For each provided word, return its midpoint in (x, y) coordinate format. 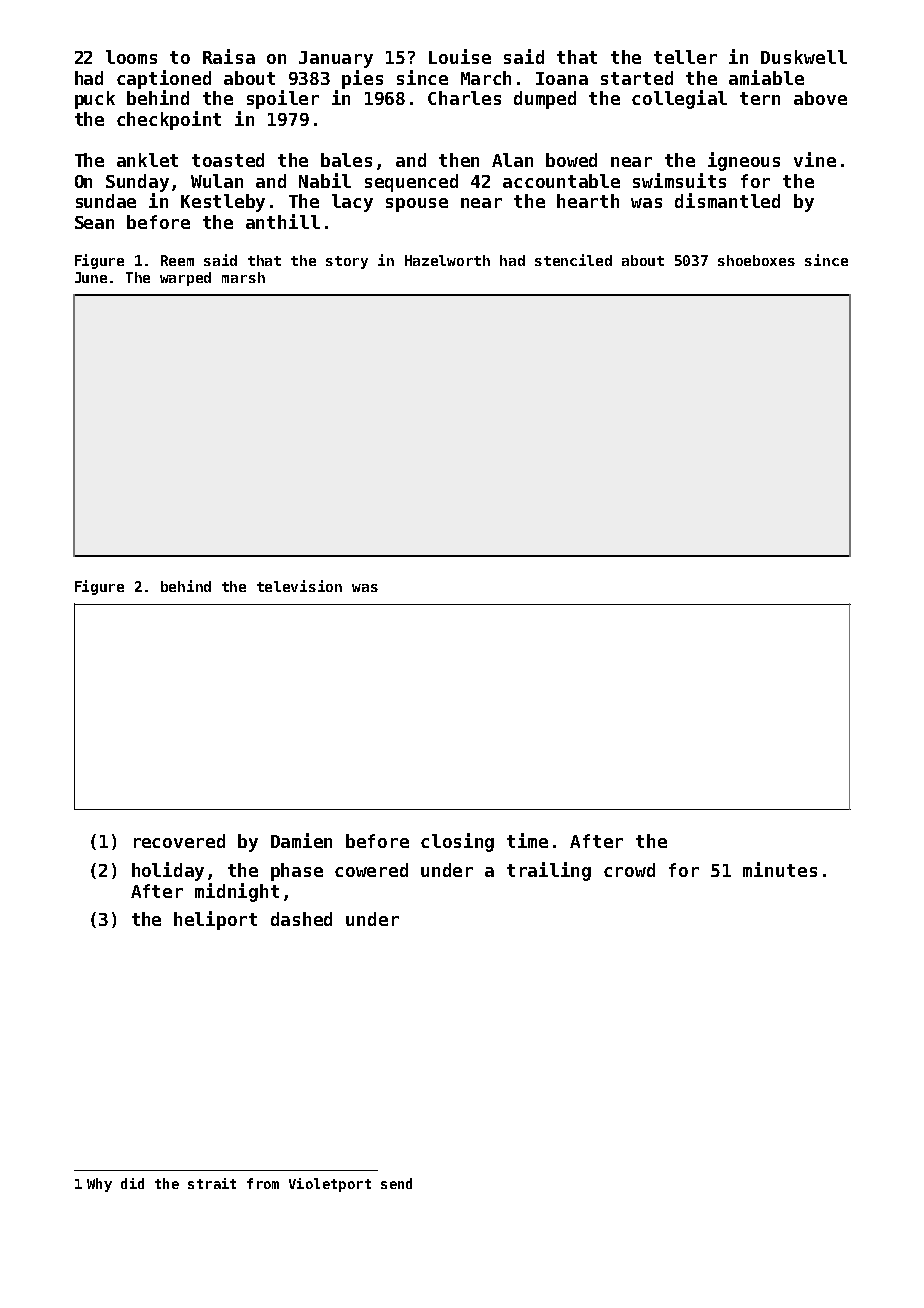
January (336, 59)
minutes (780, 869)
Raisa (229, 56)
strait (212, 1183)
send (396, 1183)
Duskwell (804, 57)
